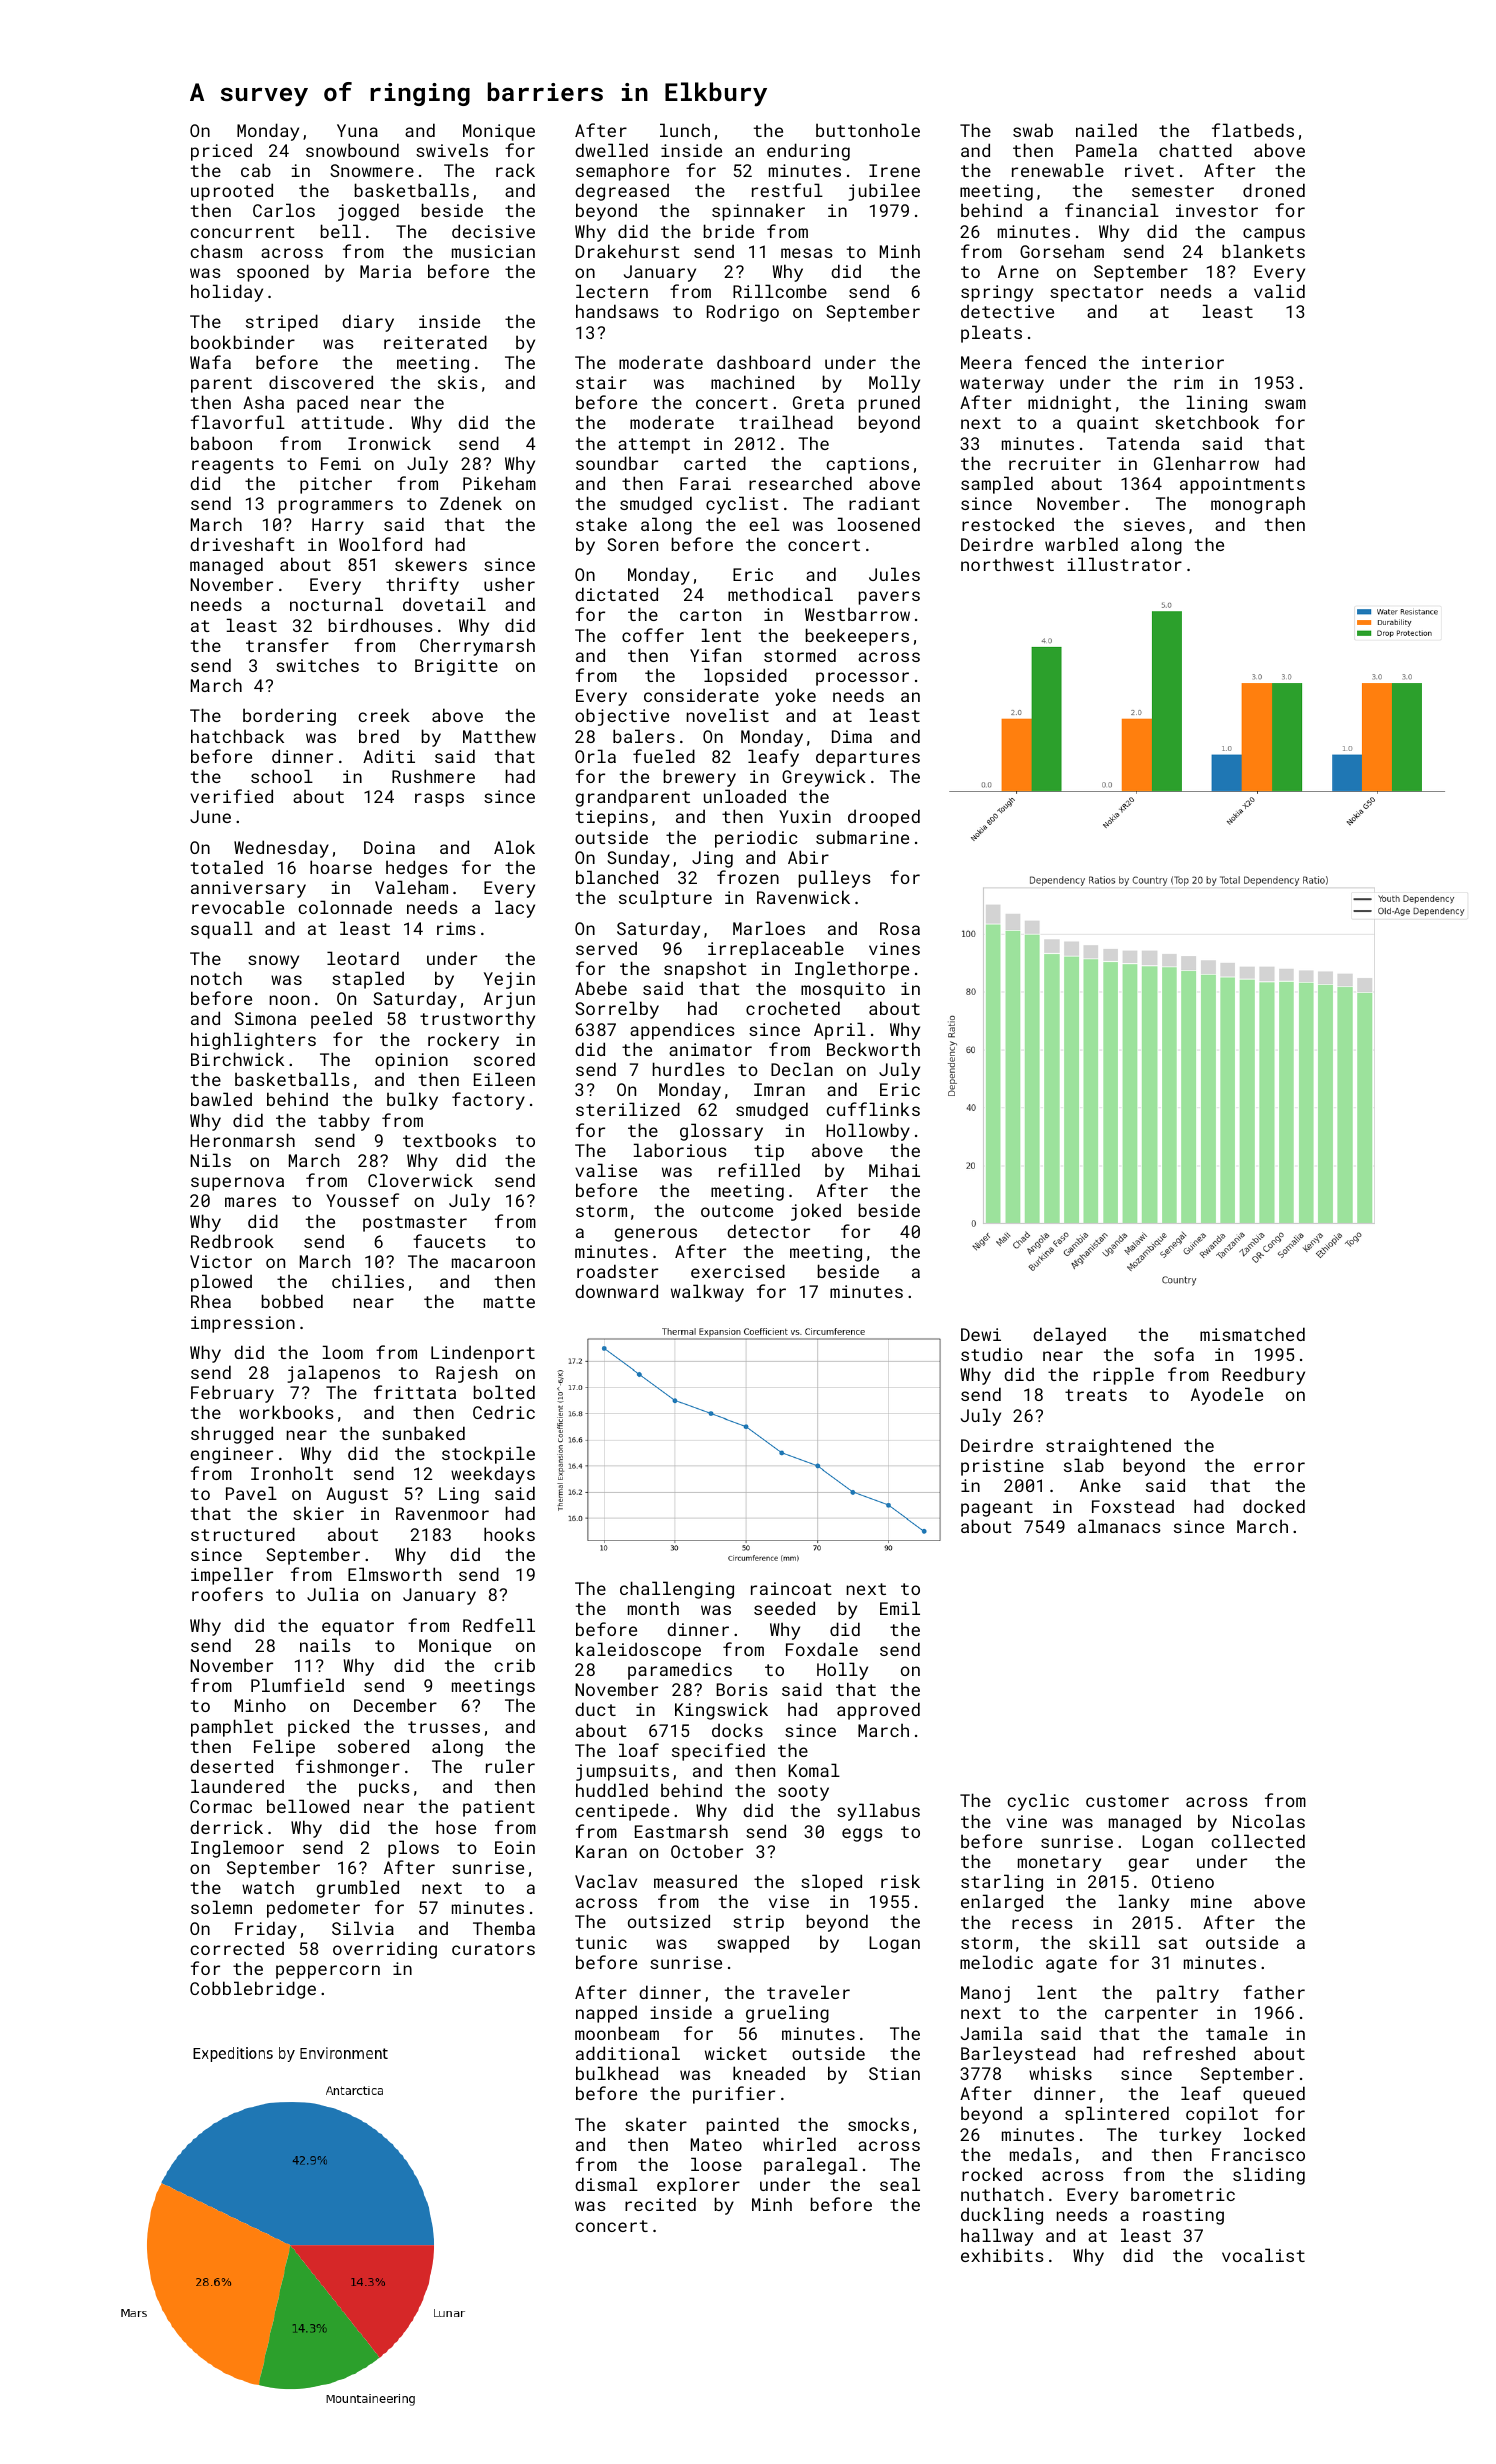  Describe the element at coordinates (1274, 235) in the screenshot. I see `campus` at that location.
